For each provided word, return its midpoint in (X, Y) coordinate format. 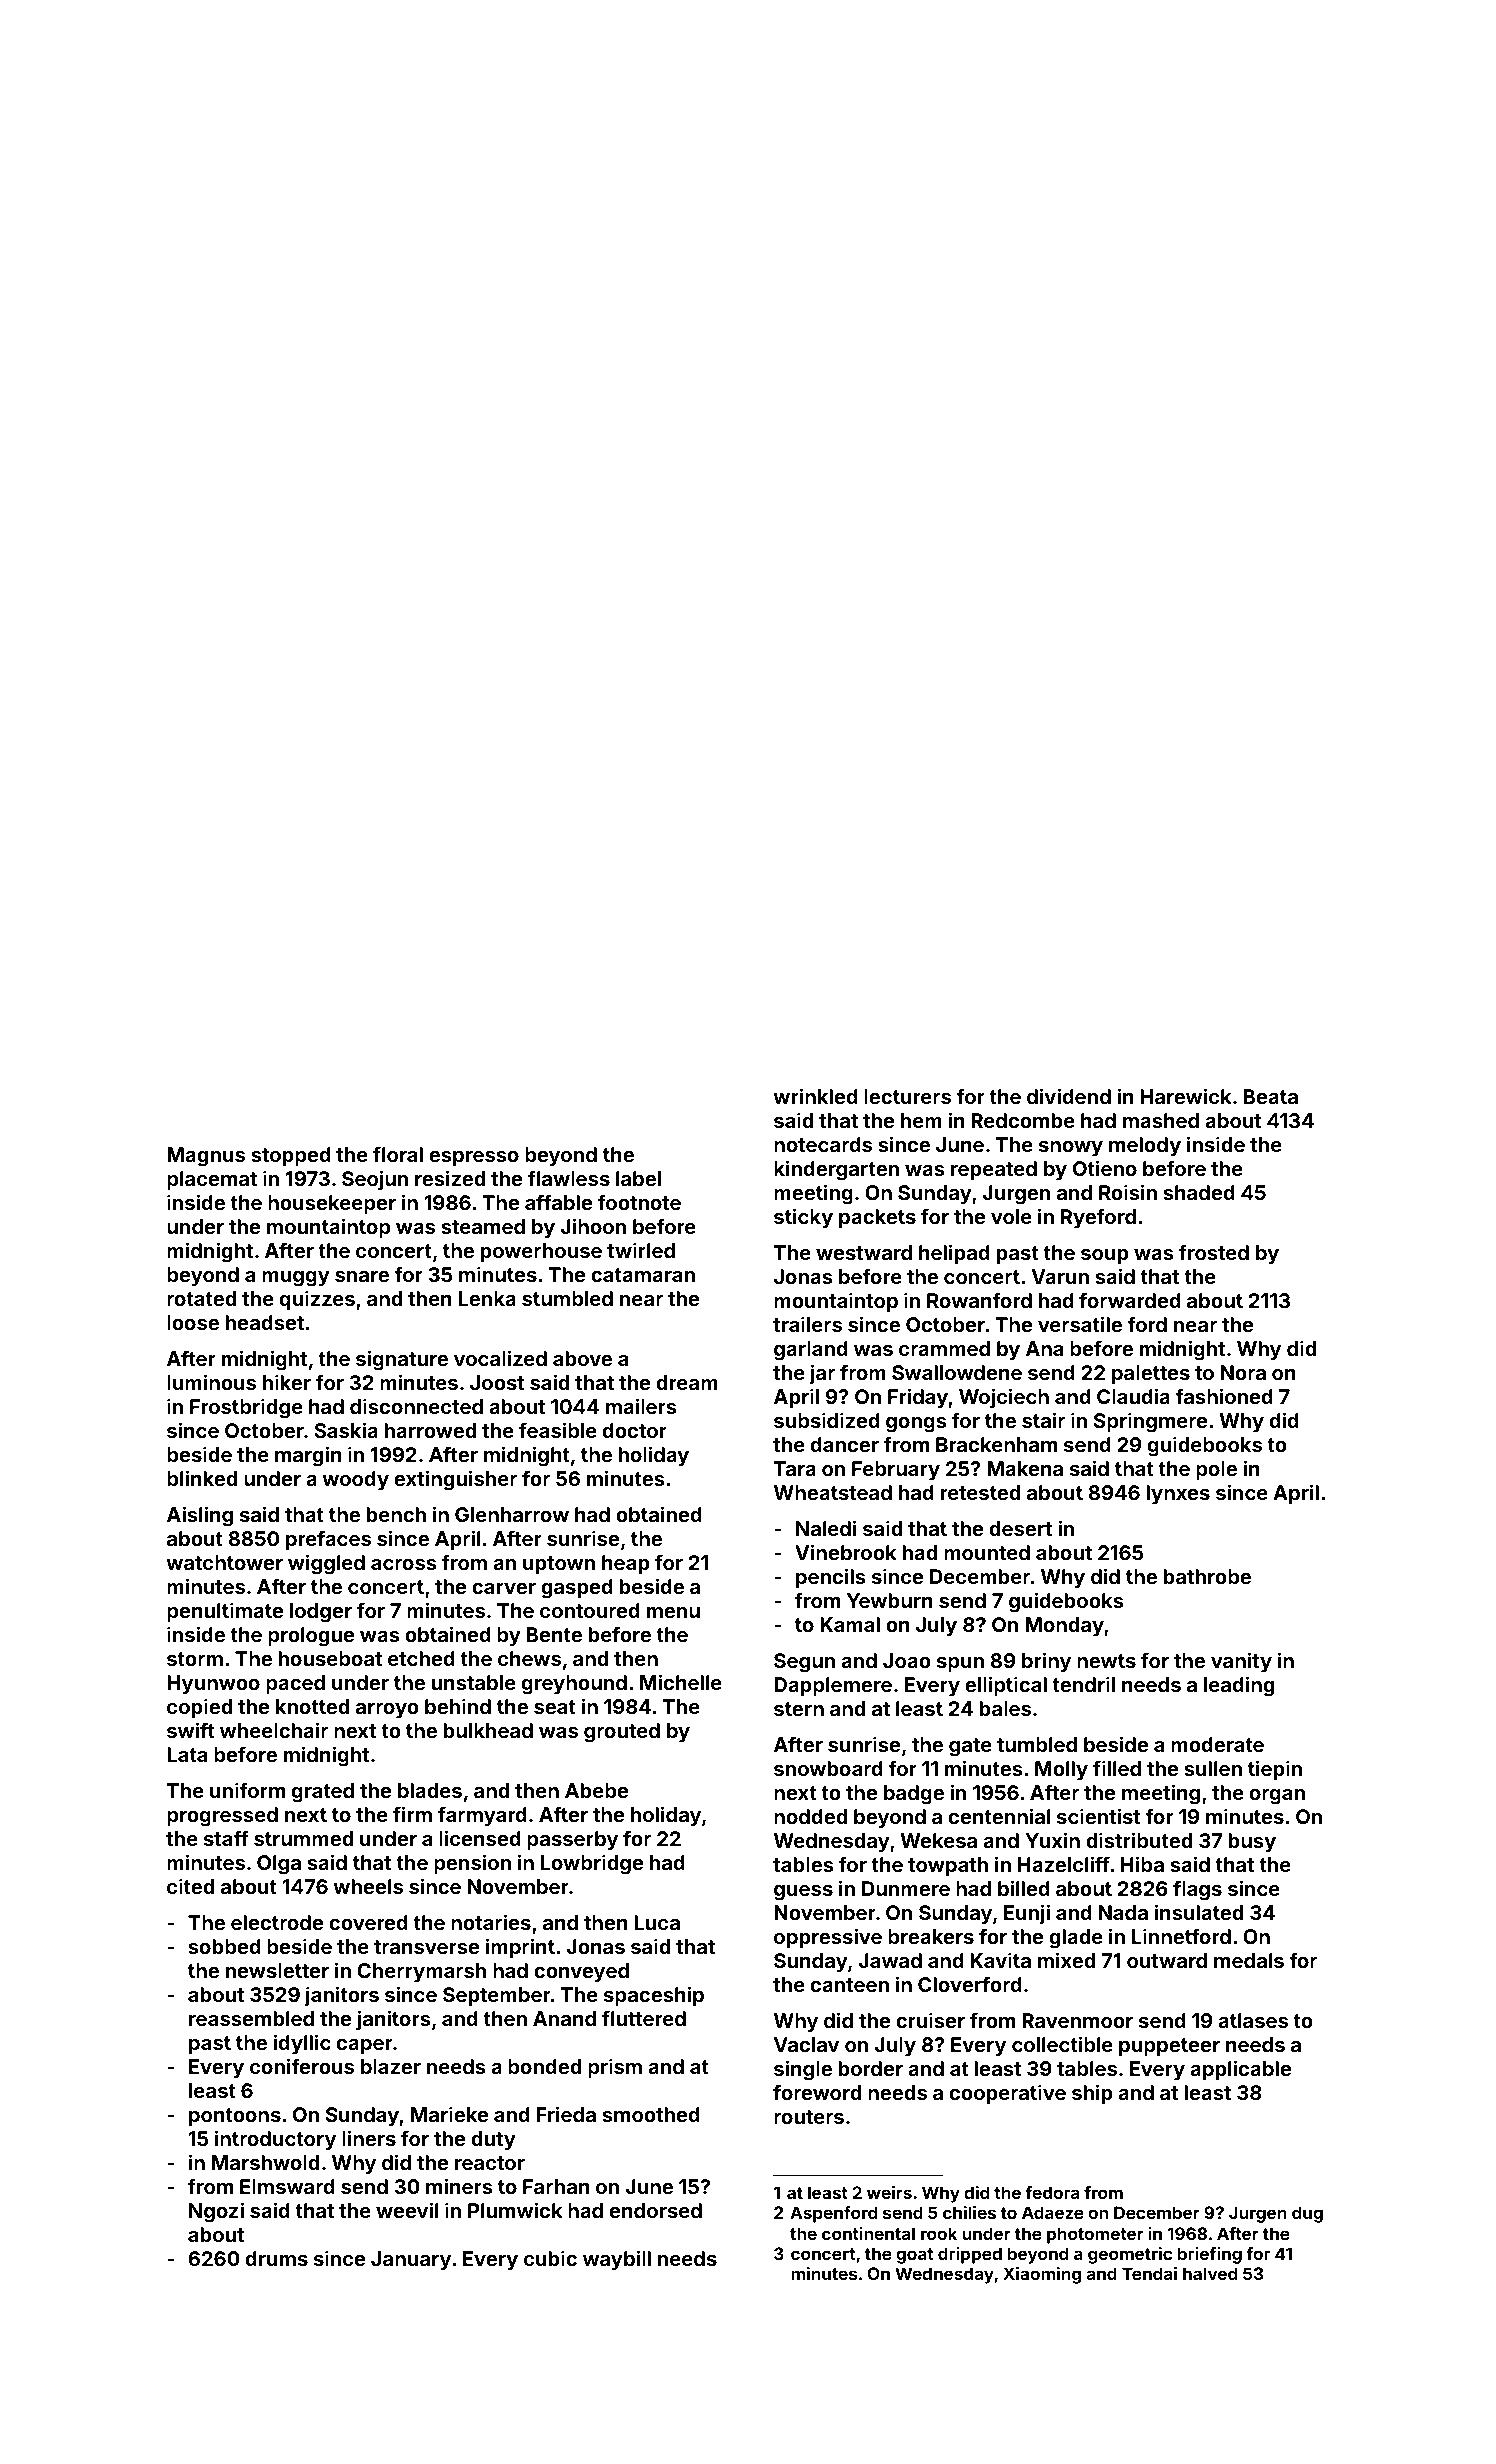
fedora (1052, 2192)
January (411, 2260)
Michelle (681, 1682)
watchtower (224, 1562)
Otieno (1105, 1168)
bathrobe (1207, 1576)
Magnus (206, 1157)
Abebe (596, 1790)
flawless (569, 1178)
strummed (303, 1838)
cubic (550, 2258)
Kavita (1000, 1960)
